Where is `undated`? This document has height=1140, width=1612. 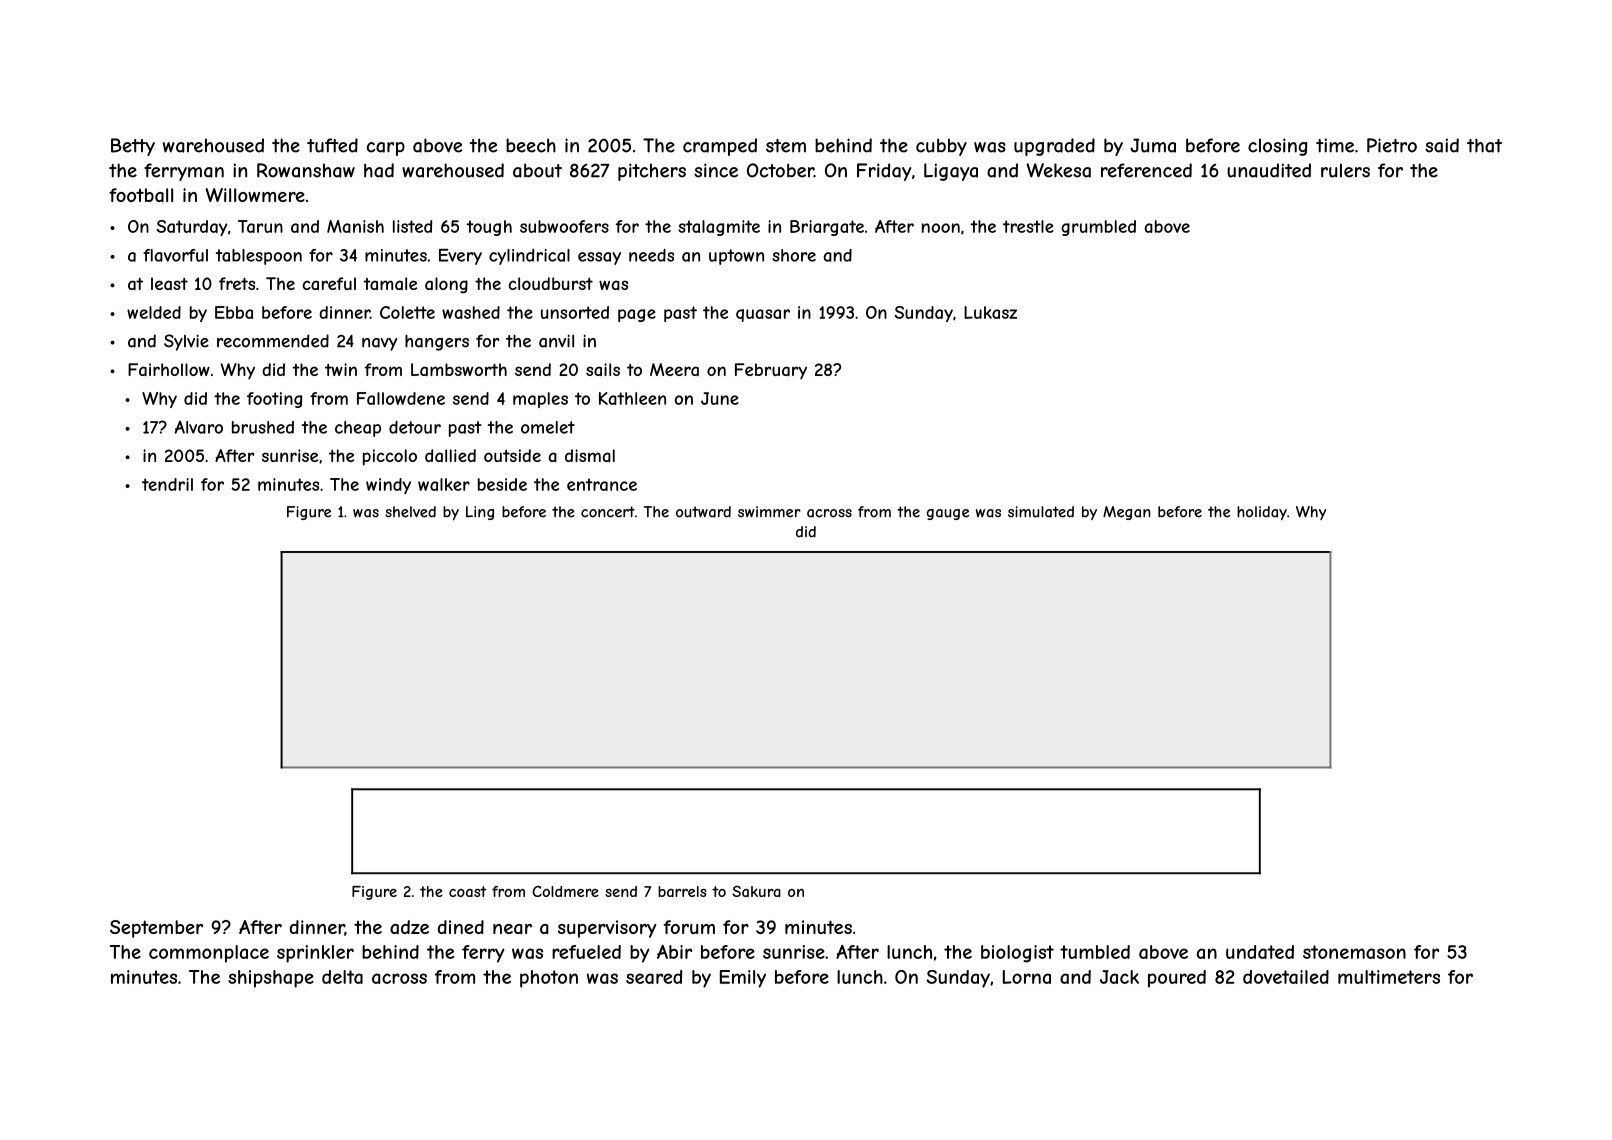 undated is located at coordinates (1260, 952).
